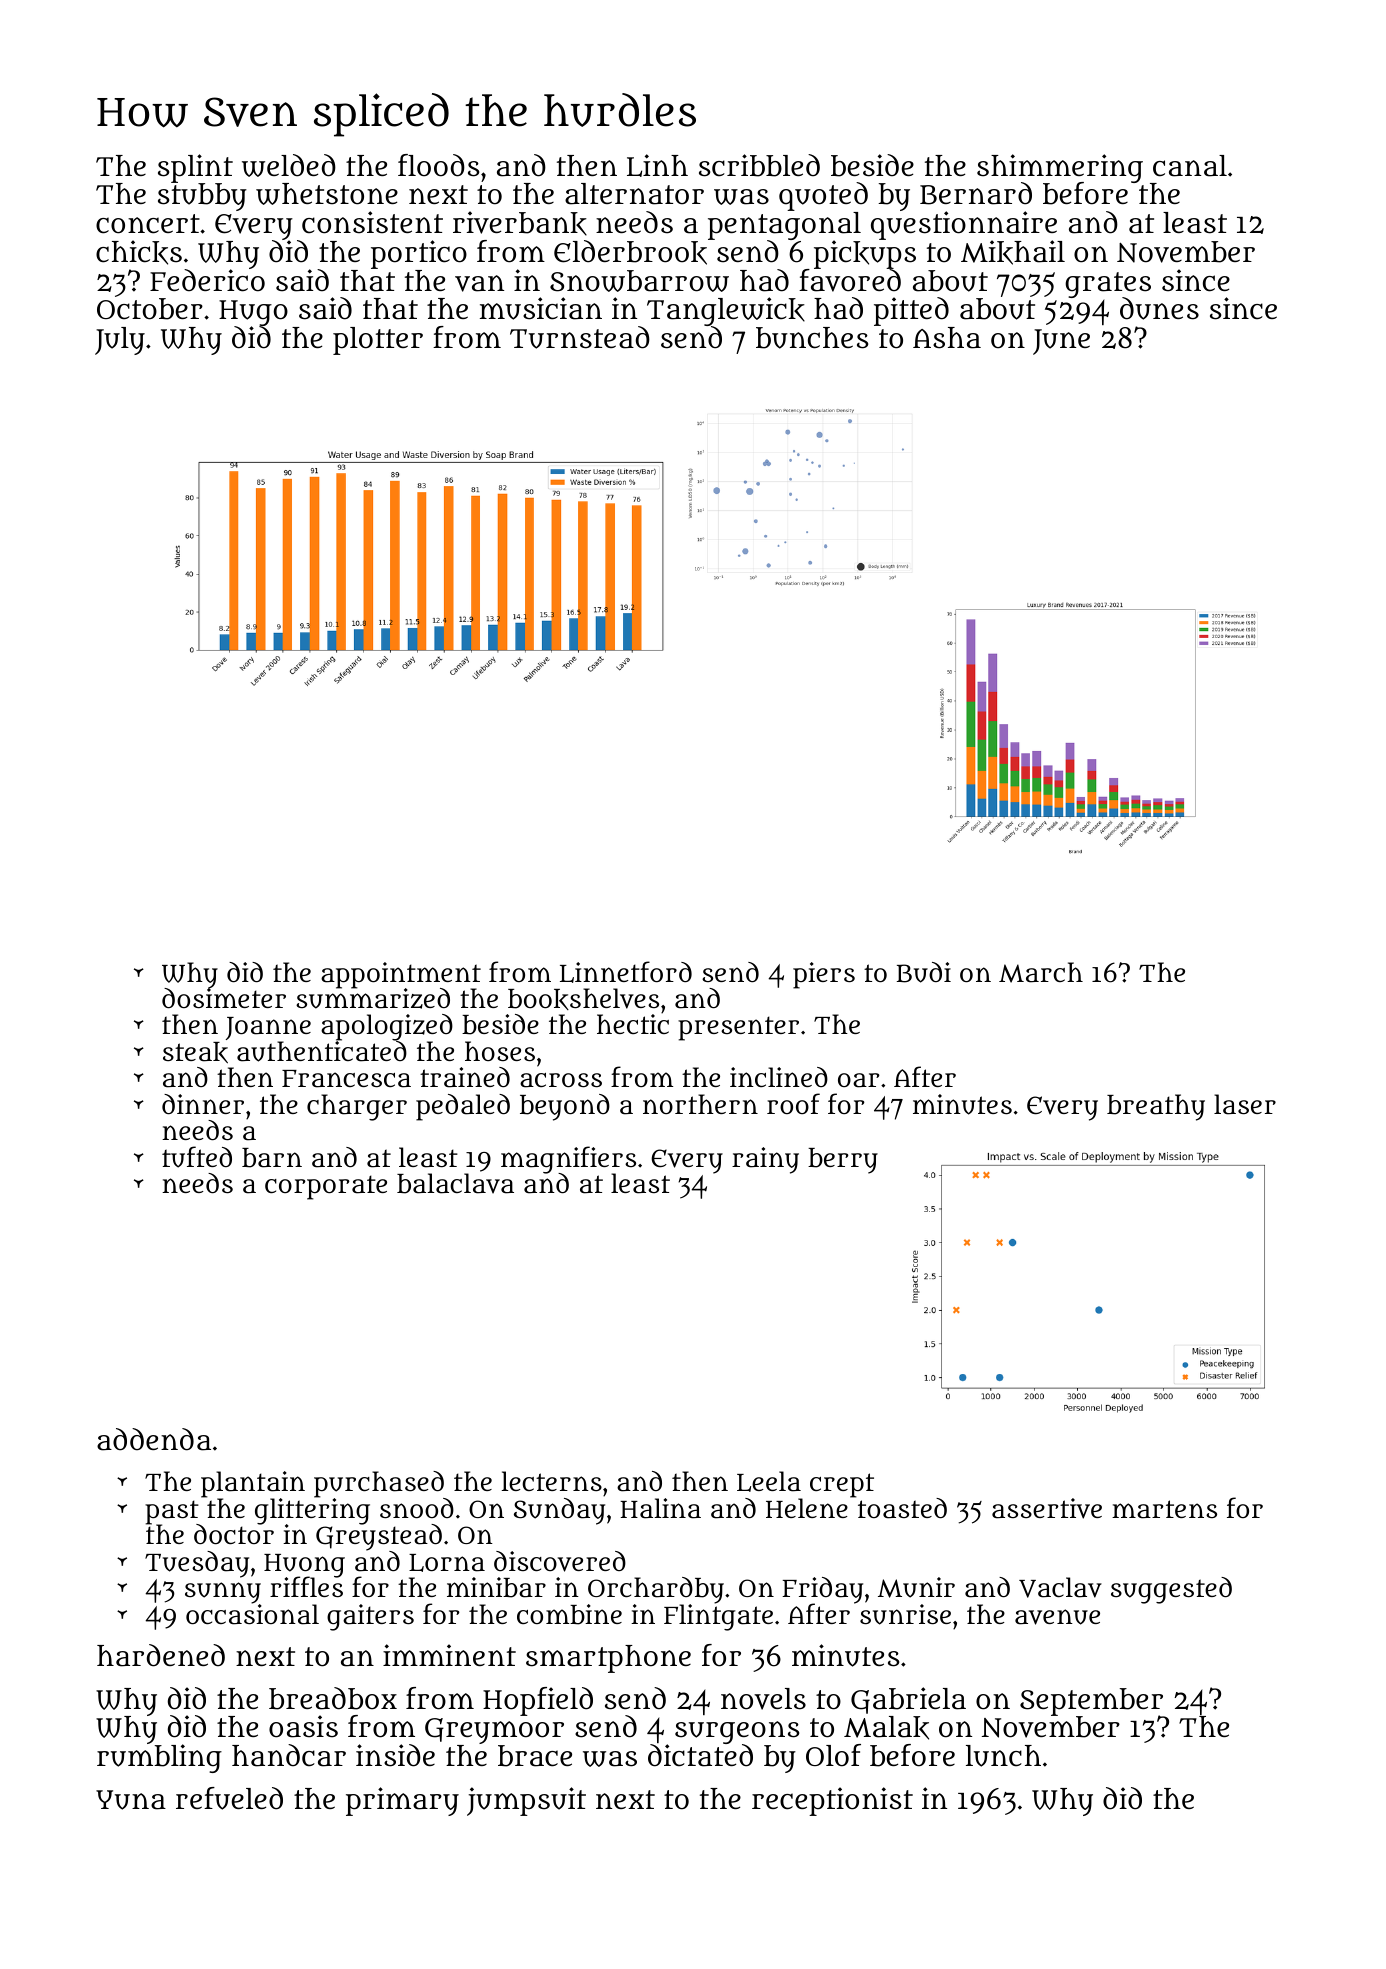 This page has height=1969, width=1386. Describe the element at coordinates (580, 337) in the page. I see `Turnstead` at that location.
